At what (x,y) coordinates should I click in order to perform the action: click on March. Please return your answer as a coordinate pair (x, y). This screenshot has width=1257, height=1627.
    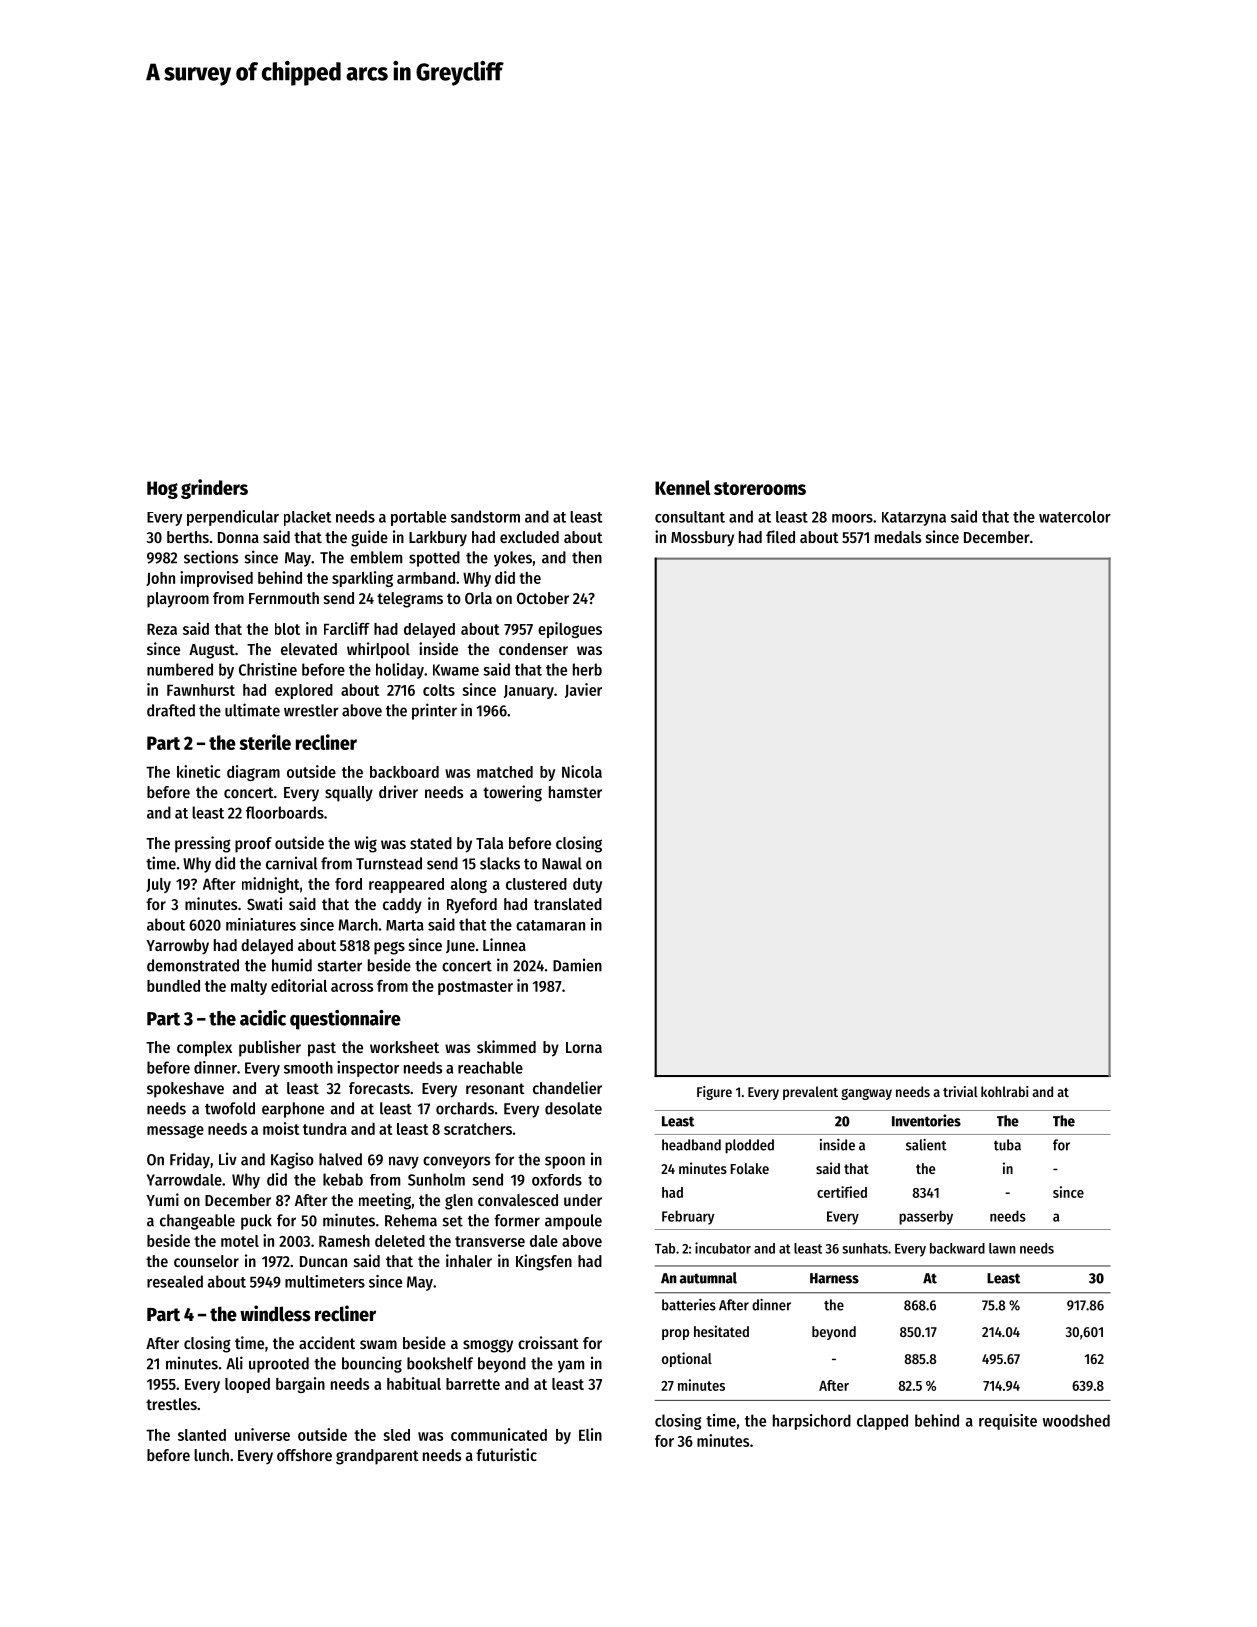
    Looking at the image, I should click on (358, 924).
